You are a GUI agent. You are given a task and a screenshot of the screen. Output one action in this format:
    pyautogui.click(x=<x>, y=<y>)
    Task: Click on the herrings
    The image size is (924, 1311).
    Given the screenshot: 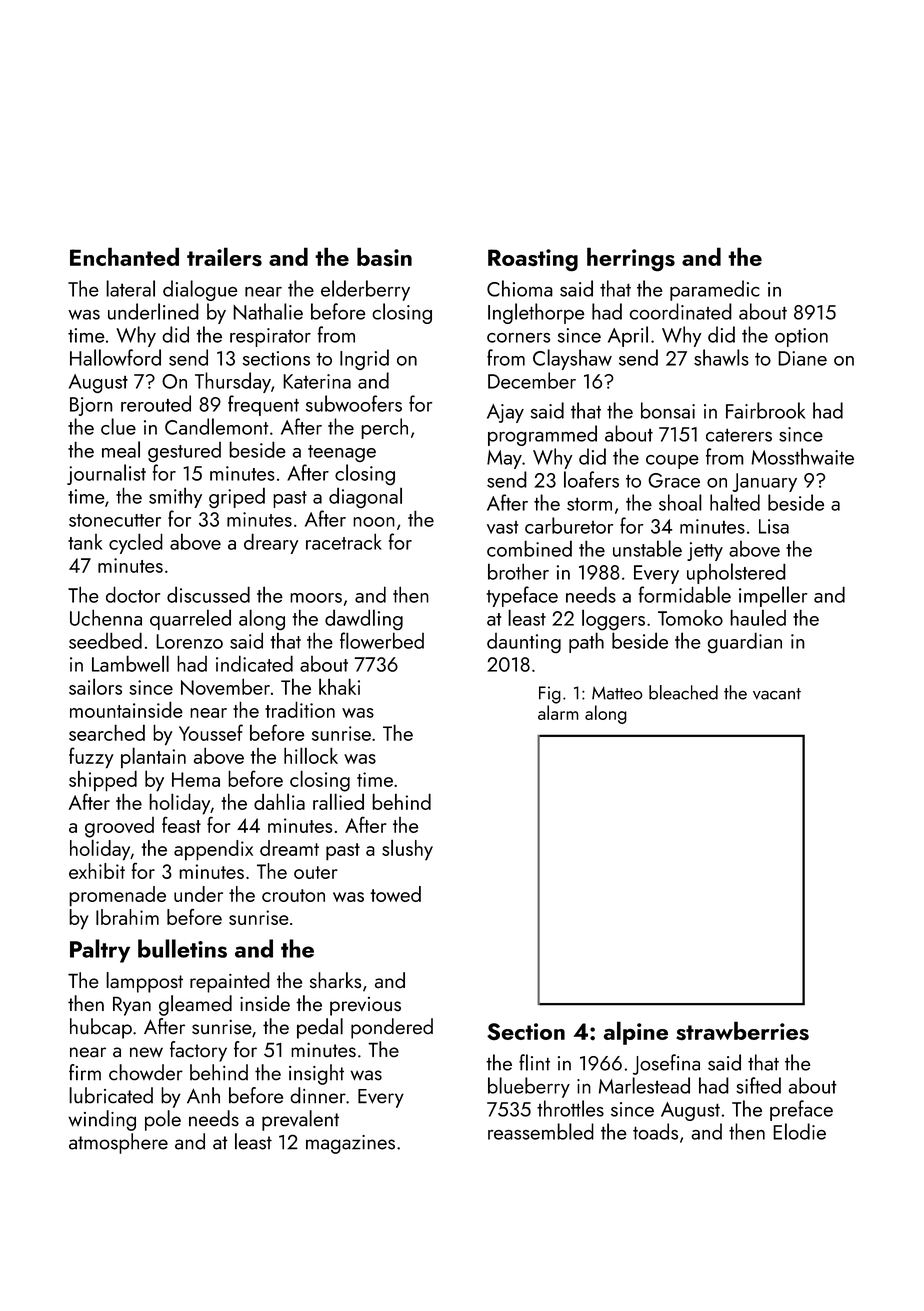 What is the action you would take?
    pyautogui.click(x=631, y=259)
